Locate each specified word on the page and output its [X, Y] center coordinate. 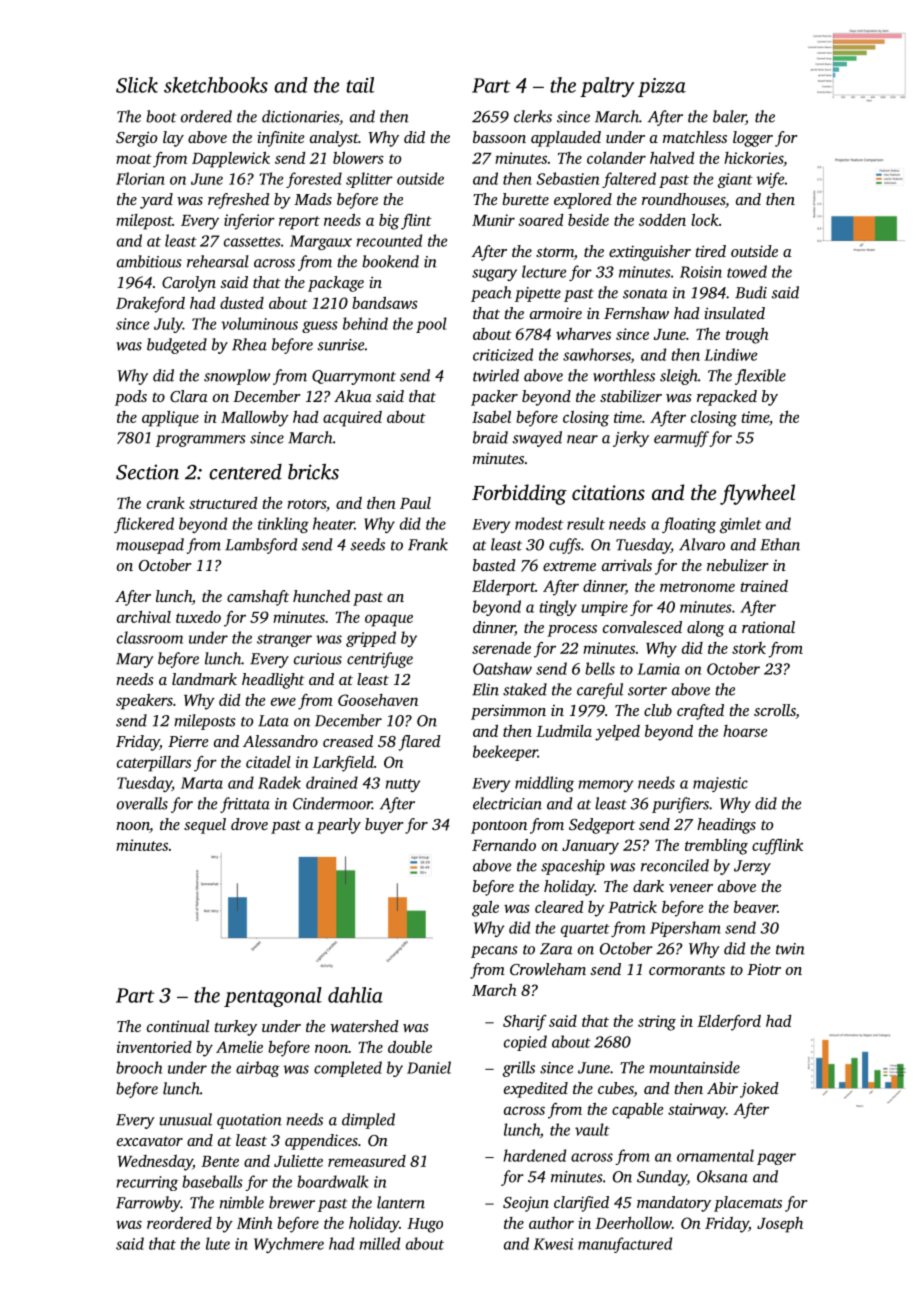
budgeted [177, 346]
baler [729, 117]
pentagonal [273, 997]
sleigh [679, 377]
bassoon [499, 137]
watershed [364, 1026]
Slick [137, 85]
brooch [139, 1067]
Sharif [525, 1022]
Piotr [764, 969]
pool [431, 325]
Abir [722, 1088]
